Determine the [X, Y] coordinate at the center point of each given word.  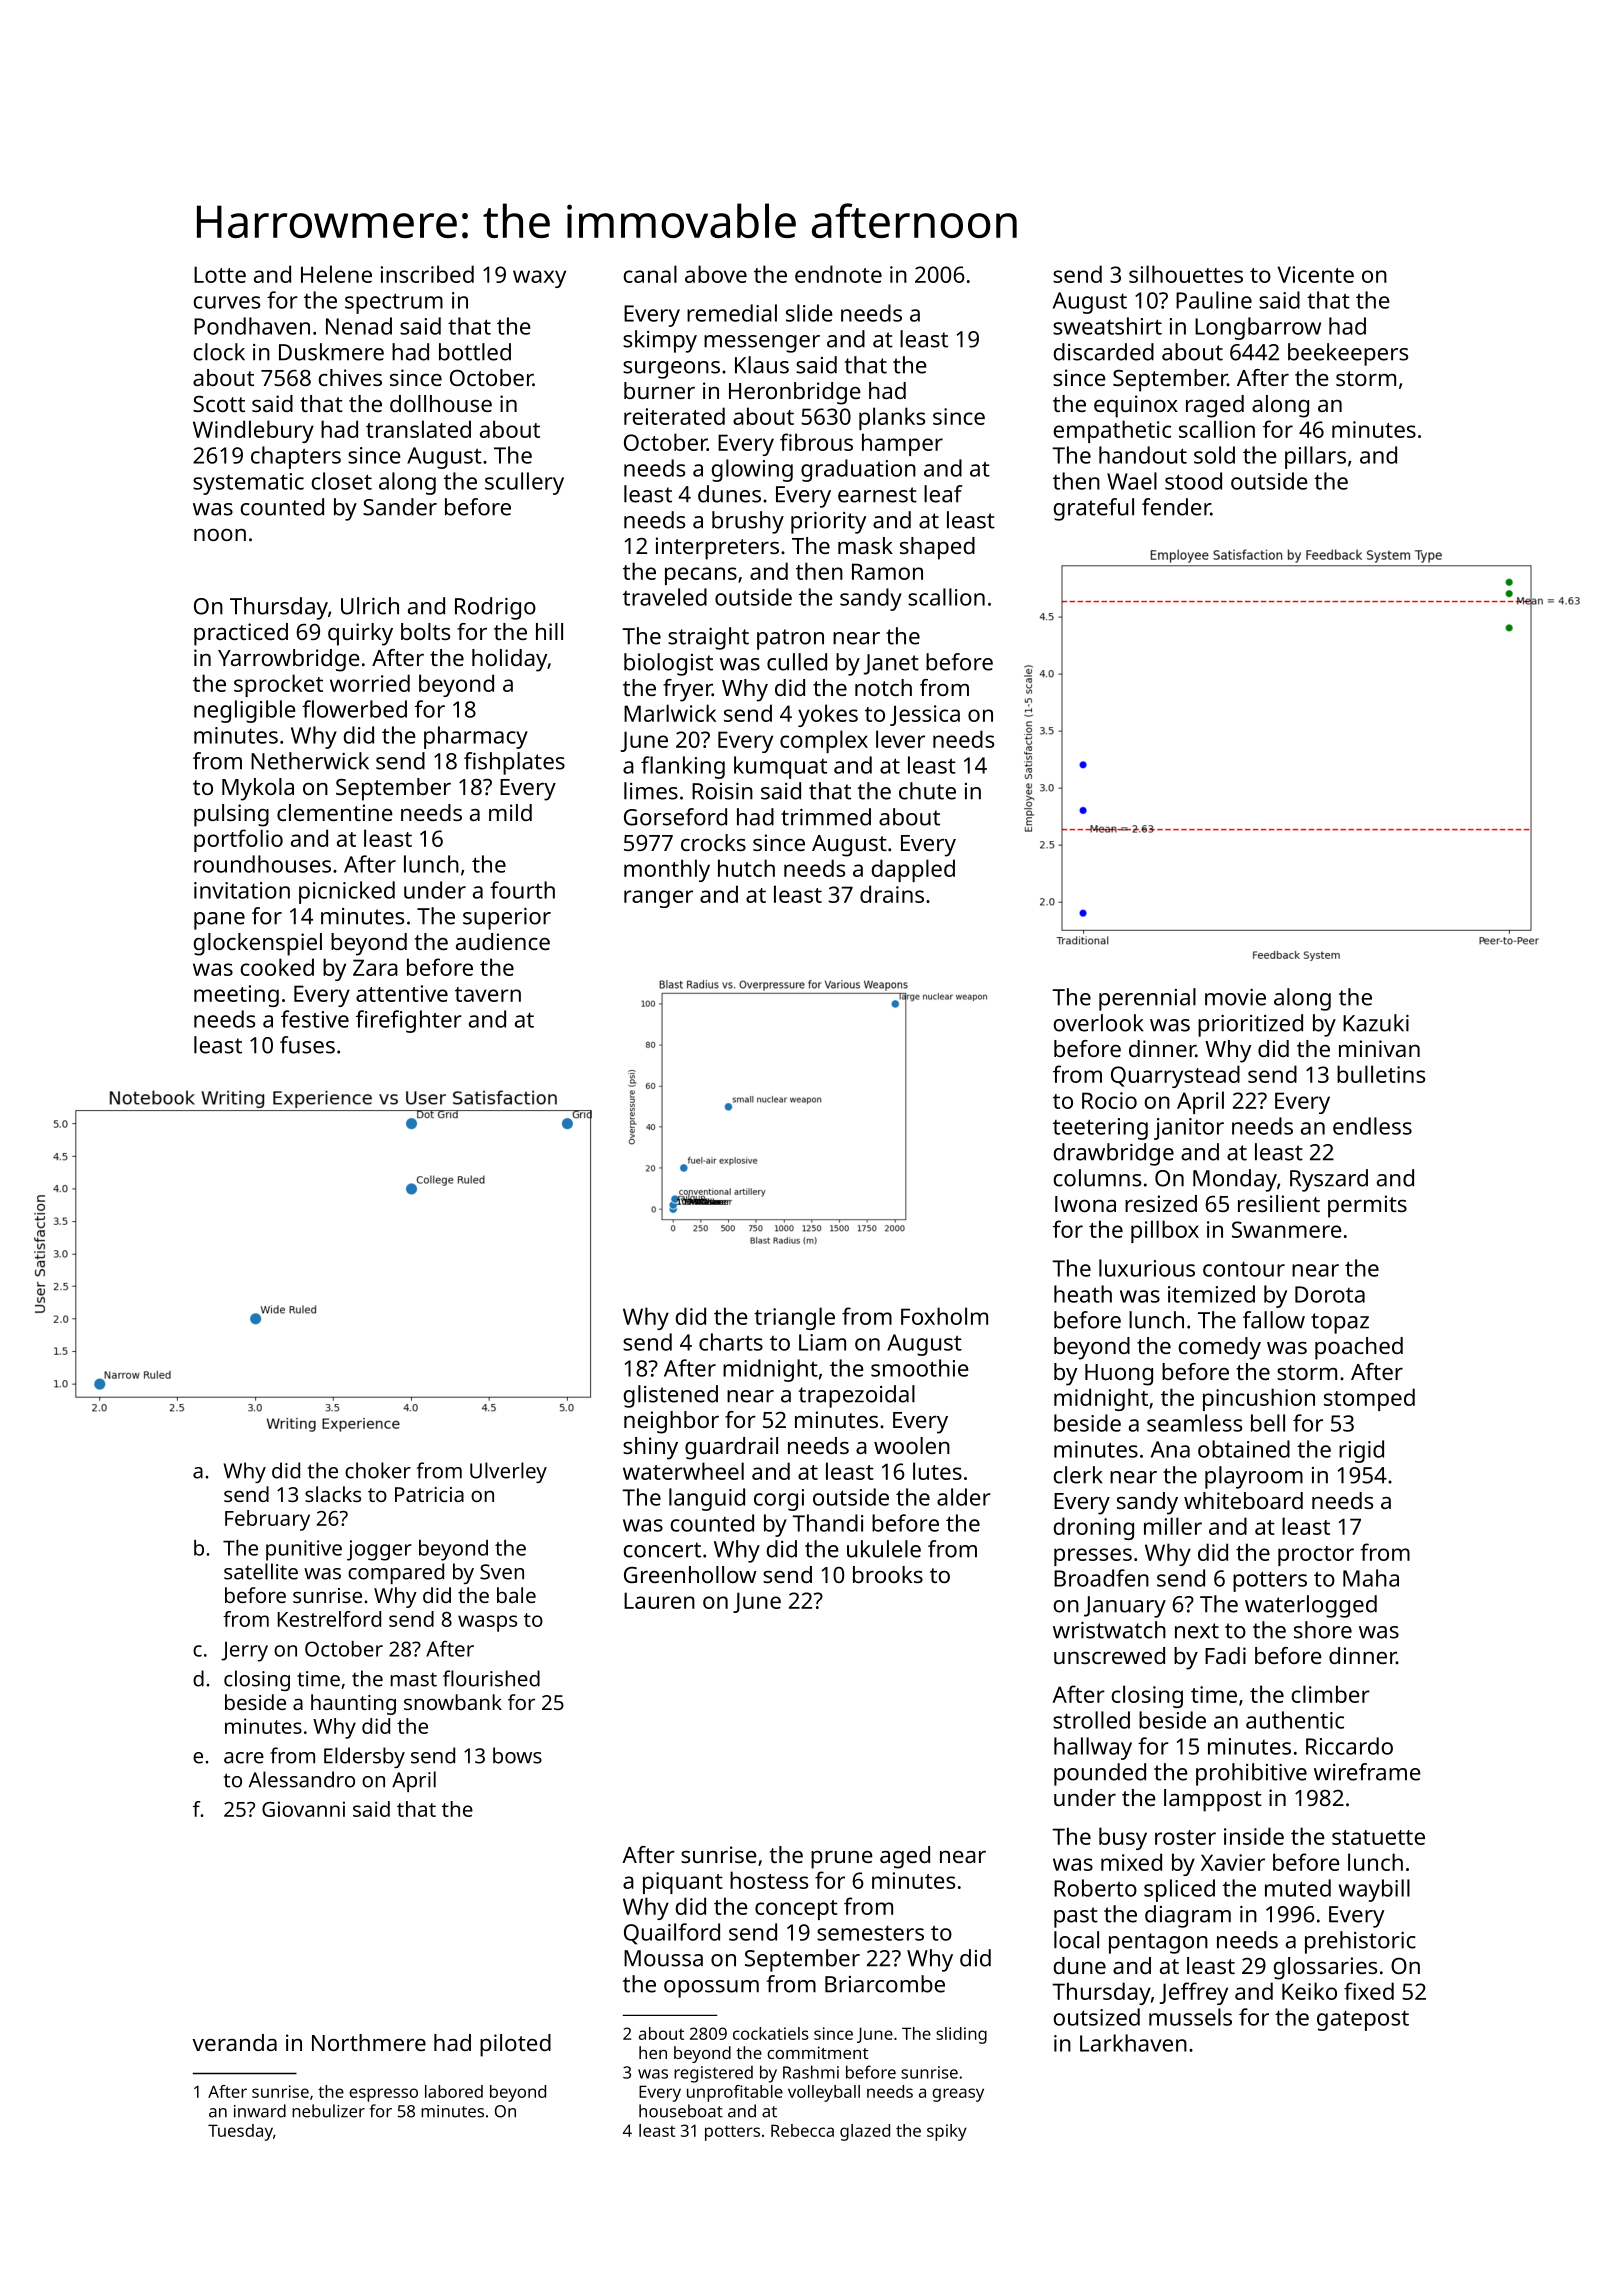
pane [219, 921]
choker [378, 1470]
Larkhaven [1133, 2043]
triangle [794, 1318]
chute [927, 791]
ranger [658, 899]
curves [226, 302]
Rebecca [802, 2130]
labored [454, 2091]
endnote [838, 274]
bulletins [1381, 1074]
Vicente [1316, 274]
